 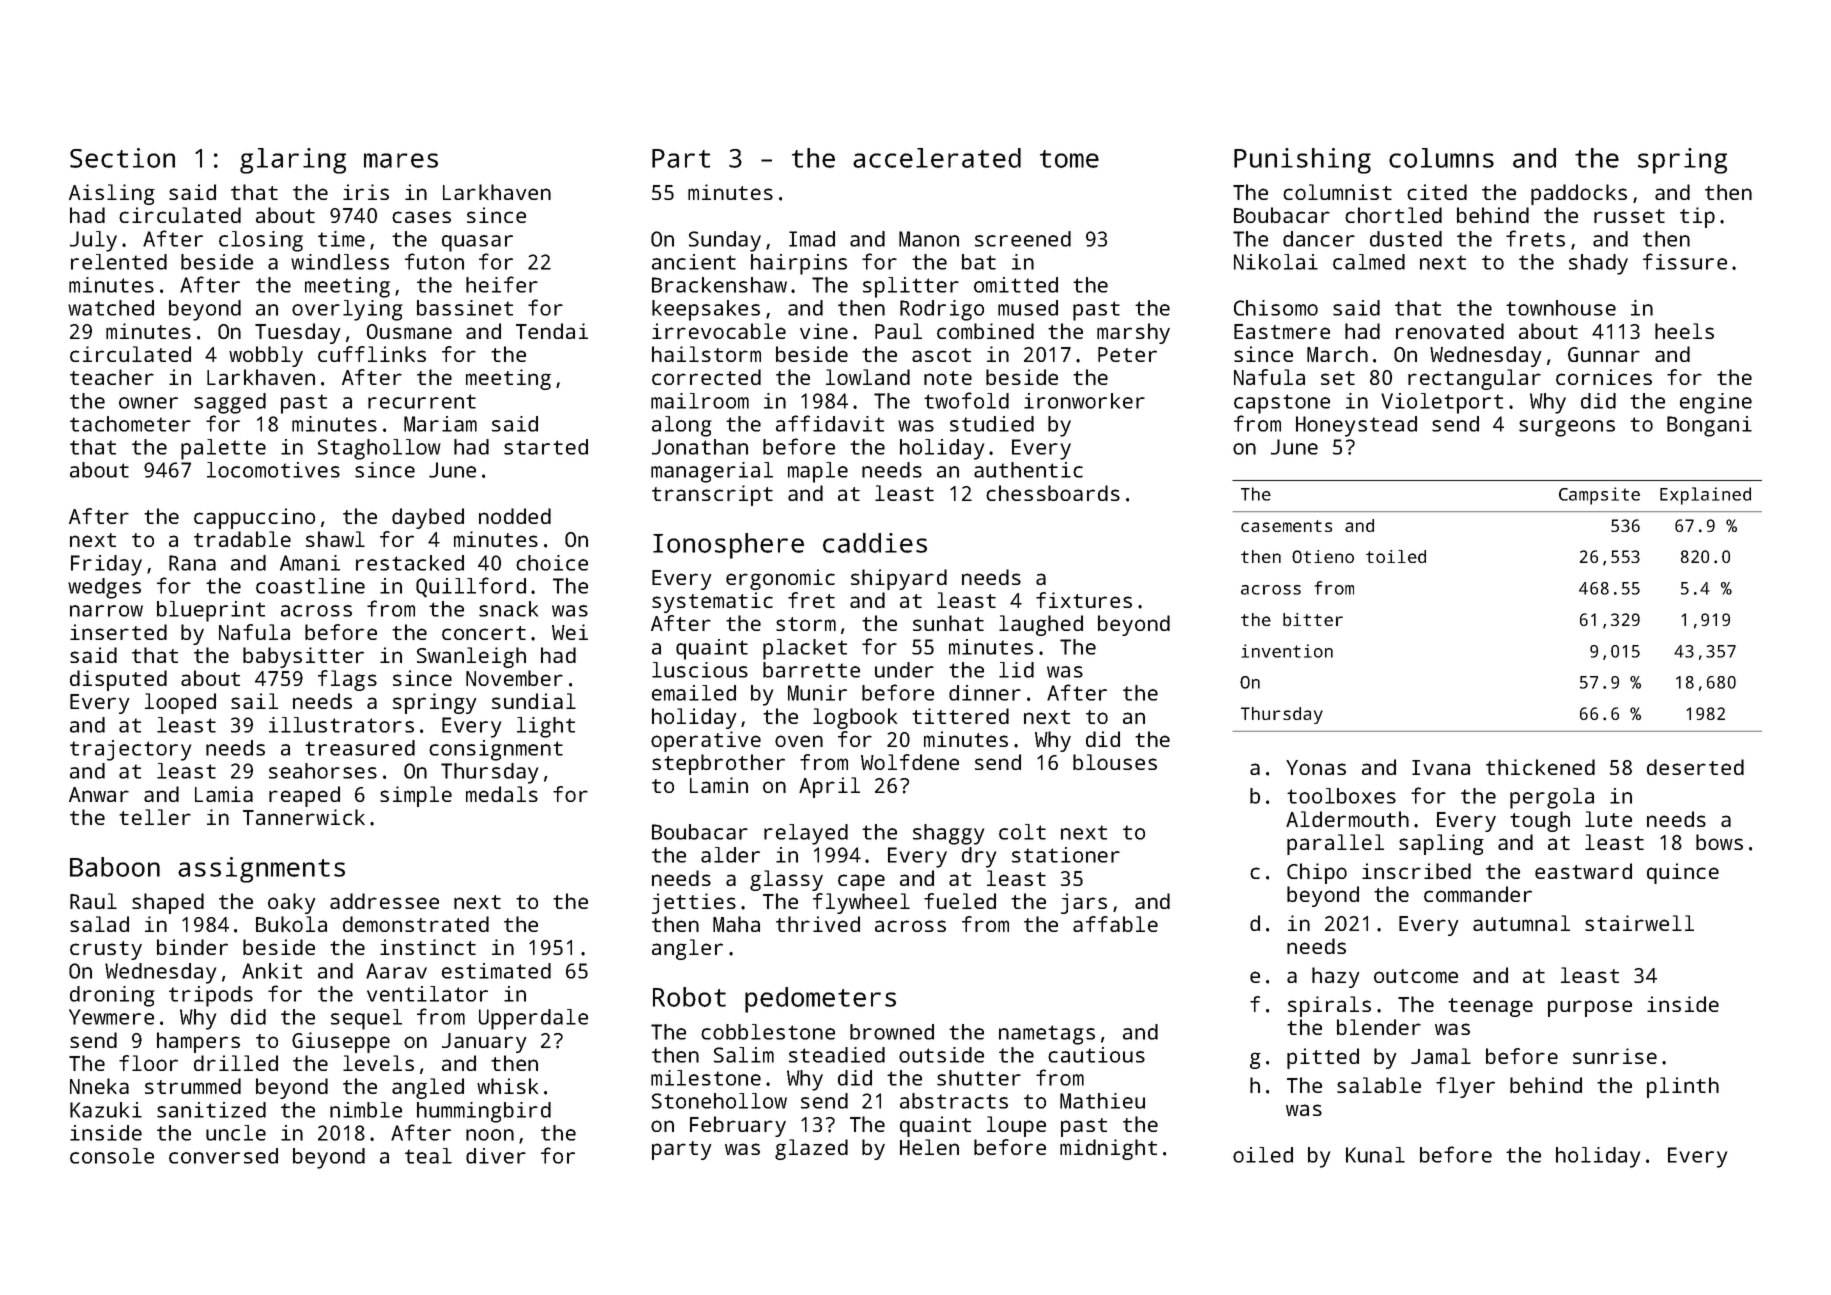 What do you see at coordinates (1282, 404) in the screenshot?
I see `capstone` at bounding box center [1282, 404].
